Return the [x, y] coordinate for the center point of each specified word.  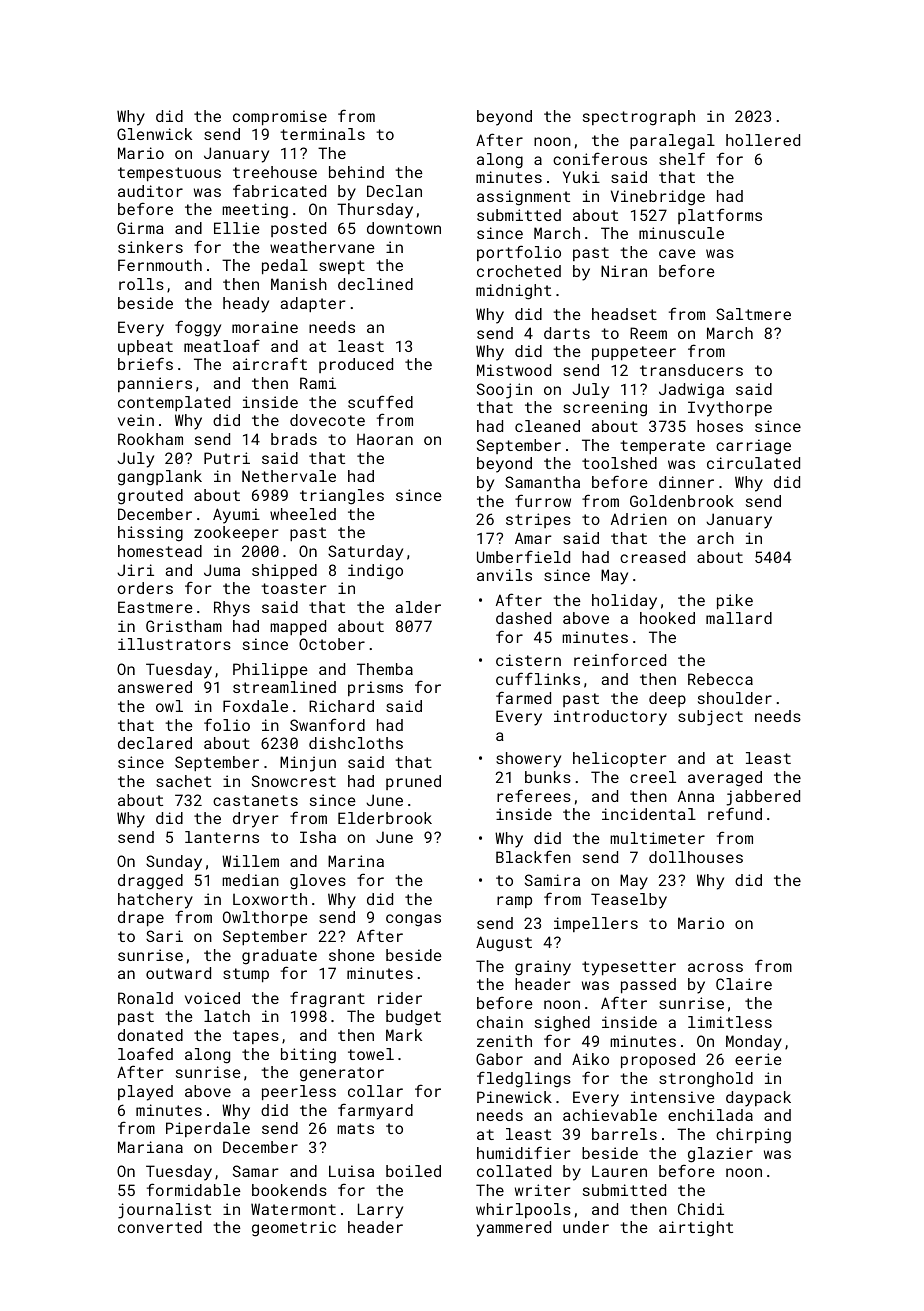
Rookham [150, 439]
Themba [385, 669]
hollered [763, 140]
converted [160, 1227]
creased [652, 557]
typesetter [629, 968]
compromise [280, 117]
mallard [739, 618]
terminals [322, 134]
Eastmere [155, 607]
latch [227, 1016]
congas [413, 920]
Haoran [385, 439]
